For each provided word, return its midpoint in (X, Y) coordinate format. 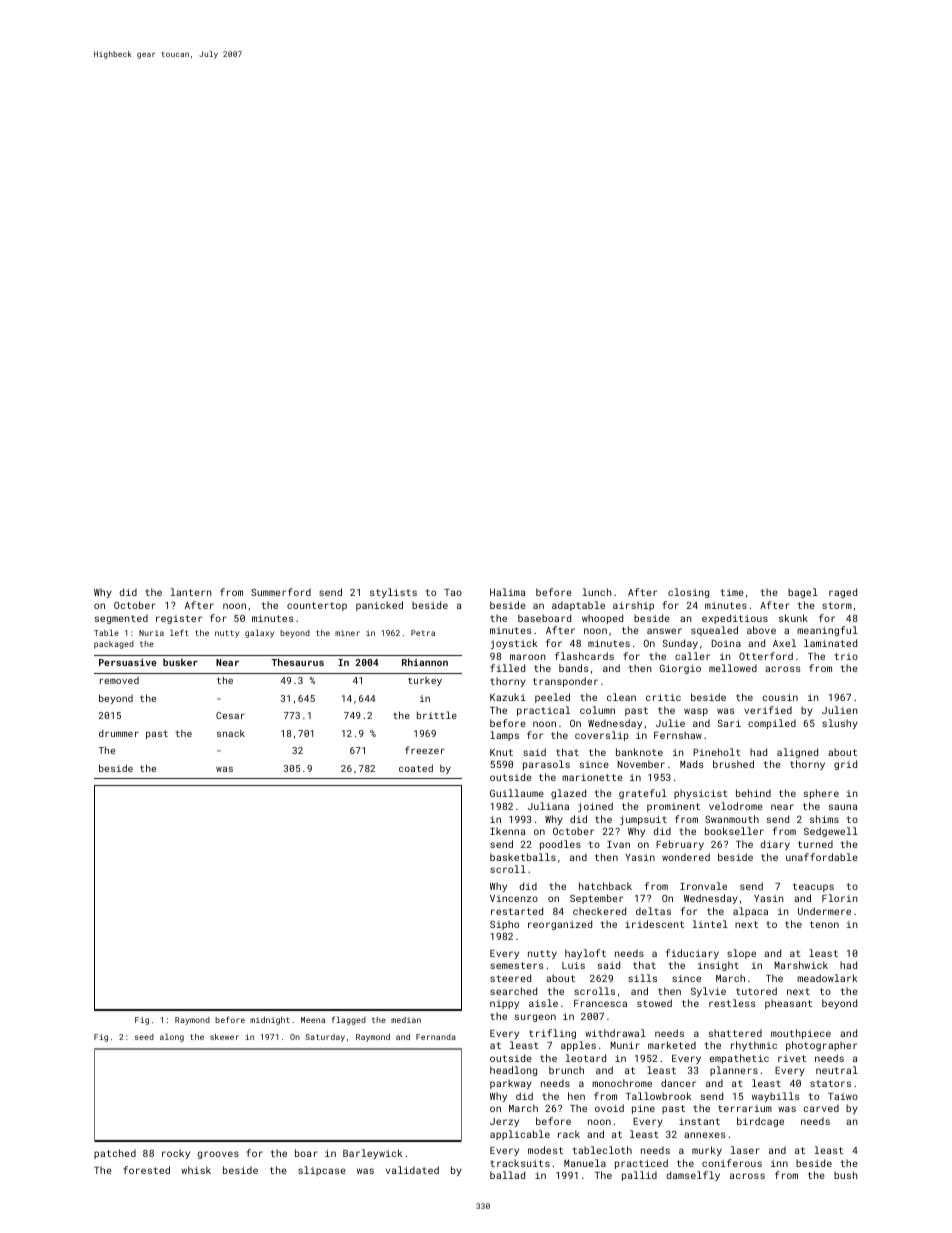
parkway (511, 1084)
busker (180, 662)
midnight (270, 1021)
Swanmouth (732, 819)
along (172, 1037)
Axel (784, 643)
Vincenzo (514, 898)
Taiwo (843, 1096)
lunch (597, 592)
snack (231, 733)
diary (775, 845)
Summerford (281, 592)
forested (146, 1170)
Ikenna (507, 831)
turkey (425, 681)
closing (688, 593)
